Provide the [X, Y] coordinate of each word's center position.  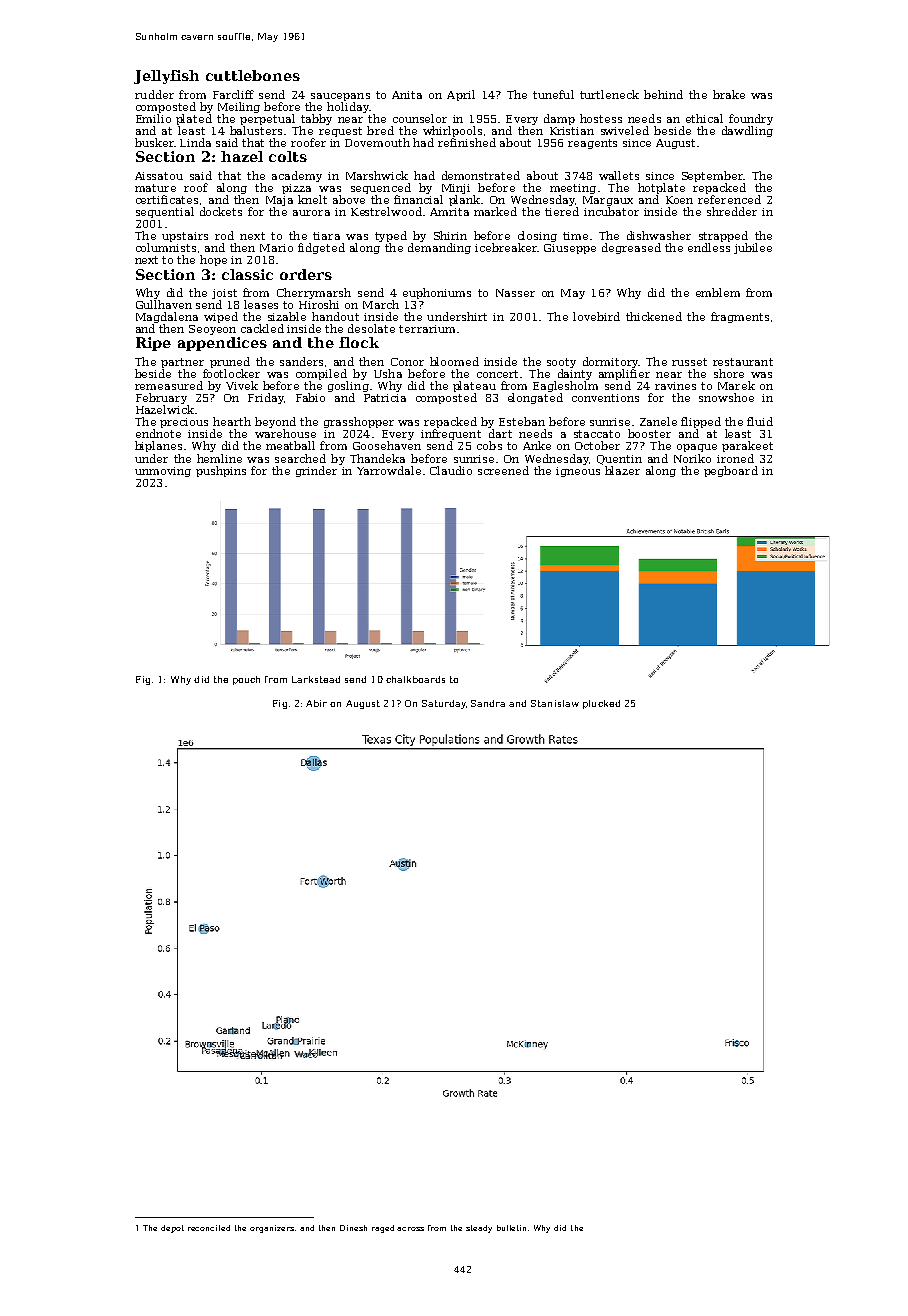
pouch [246, 680]
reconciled [209, 1228]
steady [479, 1229]
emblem [718, 292]
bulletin [513, 1228]
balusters [256, 130]
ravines [675, 386]
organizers [272, 1229]
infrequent [451, 434]
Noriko [692, 458]
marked [495, 211]
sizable [287, 316]
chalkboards [415, 679]
